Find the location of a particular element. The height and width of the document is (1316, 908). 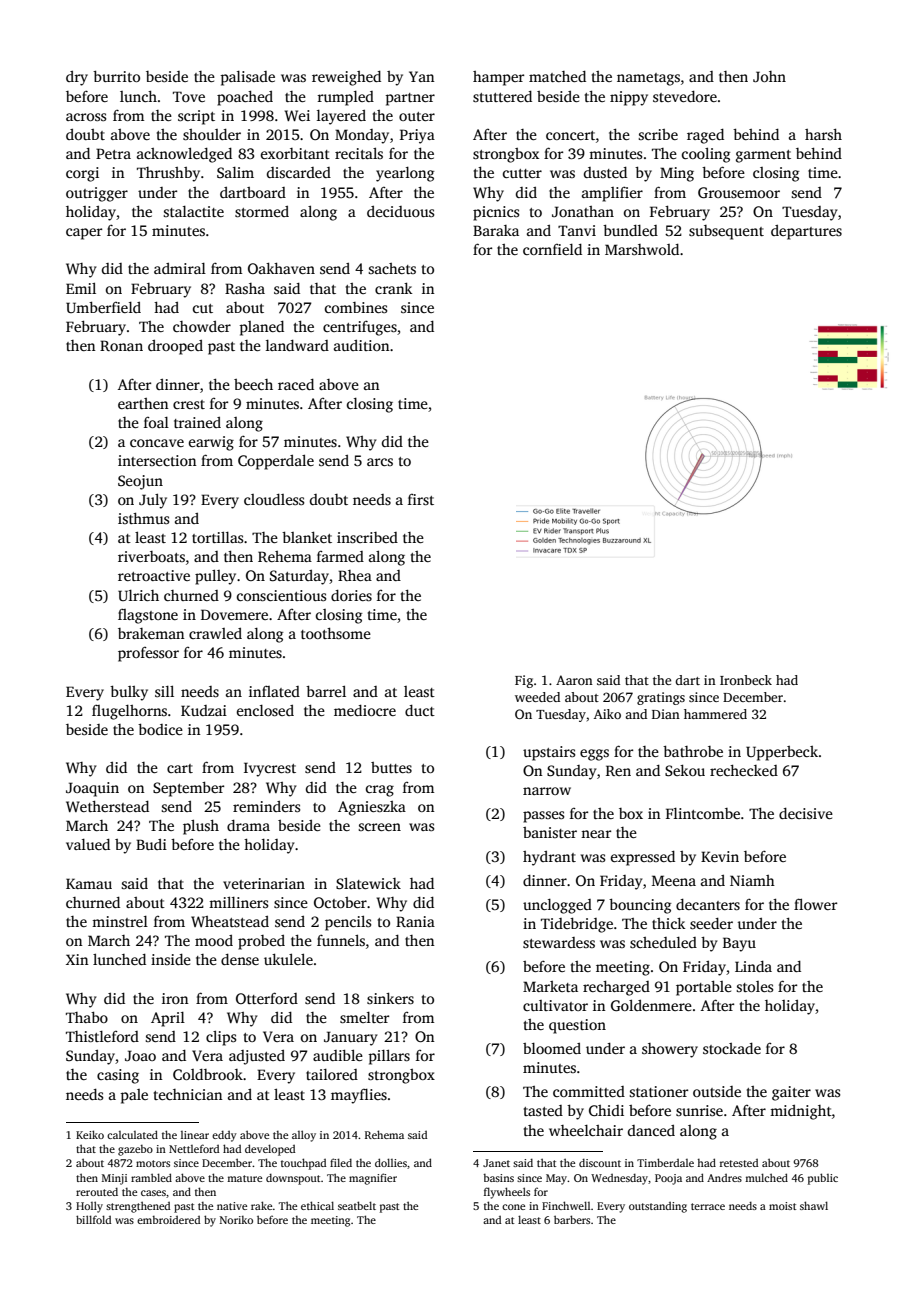

subsequent is located at coordinates (726, 232).
